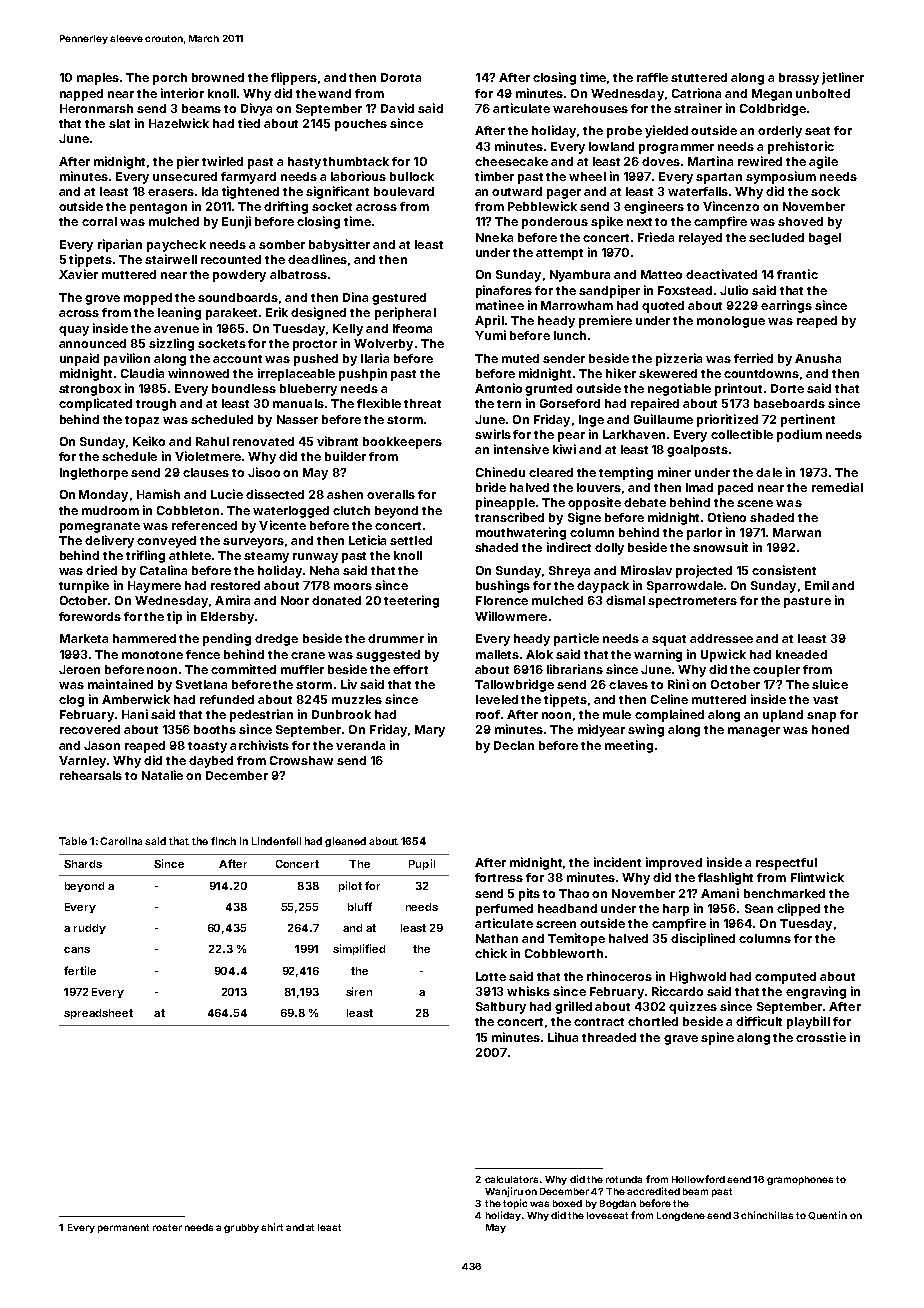 This screenshot has height=1308, width=924. What do you see at coordinates (272, 1227) in the screenshot?
I see `shirt` at bounding box center [272, 1227].
